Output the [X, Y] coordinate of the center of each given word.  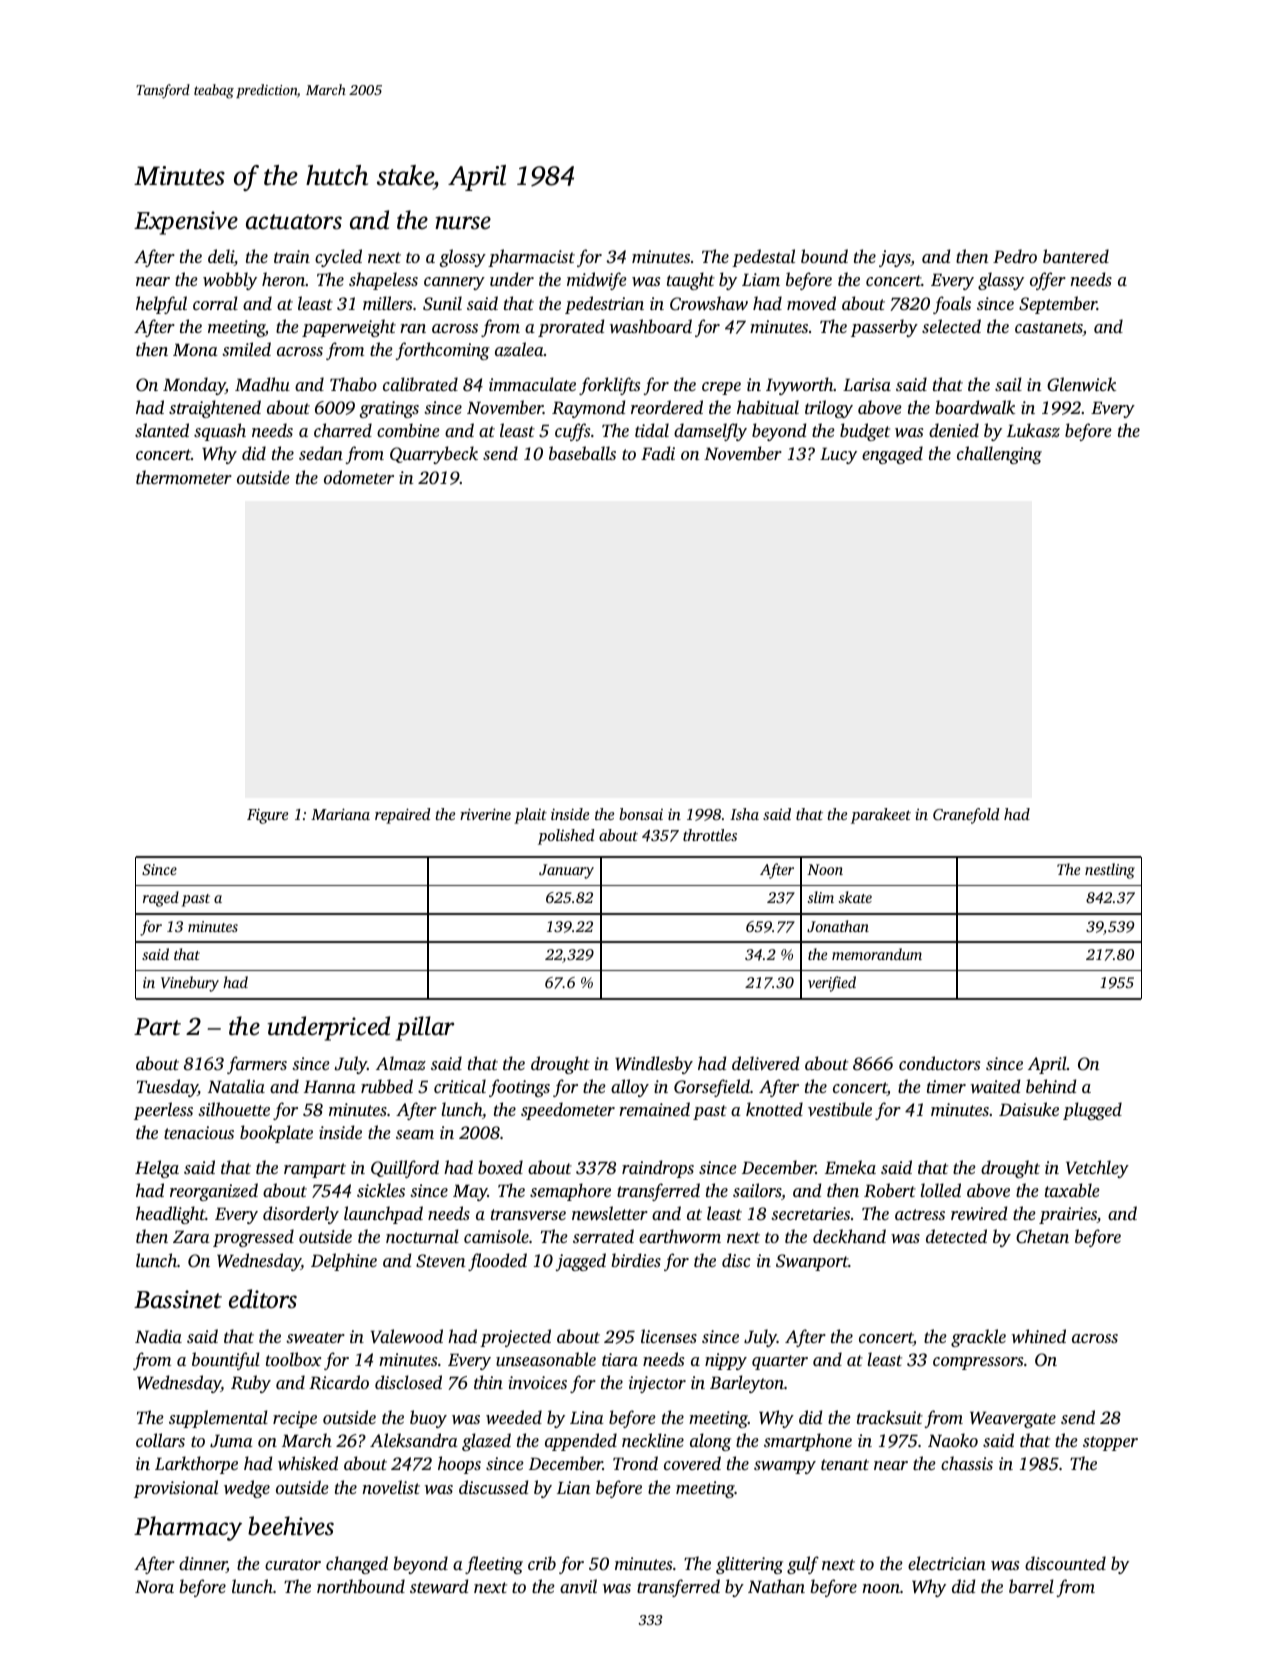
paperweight [349, 328]
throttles [710, 835]
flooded [497, 1262]
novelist [391, 1487]
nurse [463, 223]
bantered [1076, 256]
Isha [744, 814]
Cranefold [966, 816]
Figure [267, 816]
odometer [359, 477]
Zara [191, 1236]
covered [692, 1463]
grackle [978, 1338]
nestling [1110, 871]
